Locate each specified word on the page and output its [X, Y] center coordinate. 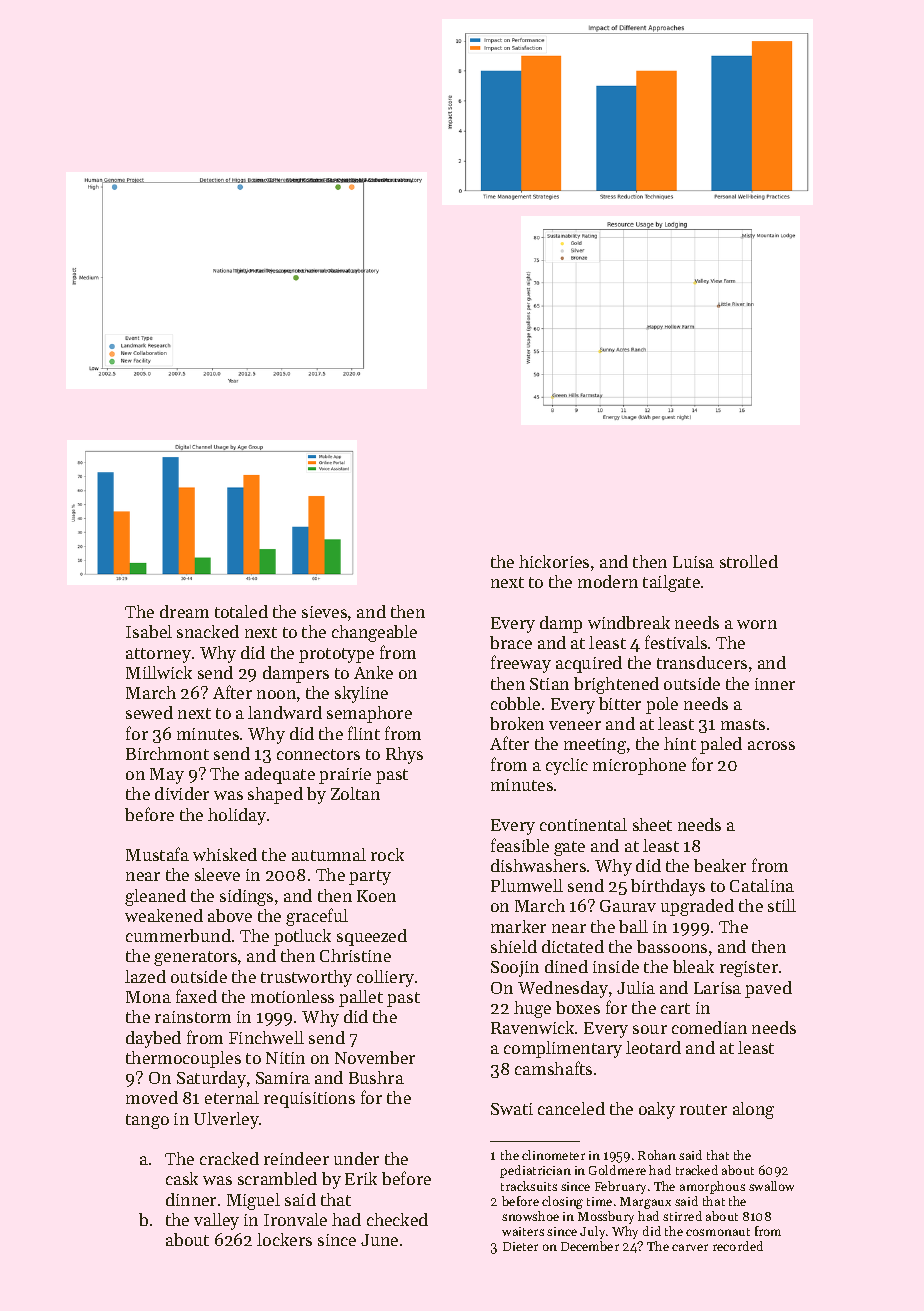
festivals [676, 642]
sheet [652, 824]
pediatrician [535, 1171]
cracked [229, 1158]
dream [184, 611]
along [753, 1110]
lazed [145, 976]
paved [768, 989]
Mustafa [157, 854]
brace [511, 642]
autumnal [329, 854]
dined [566, 966]
